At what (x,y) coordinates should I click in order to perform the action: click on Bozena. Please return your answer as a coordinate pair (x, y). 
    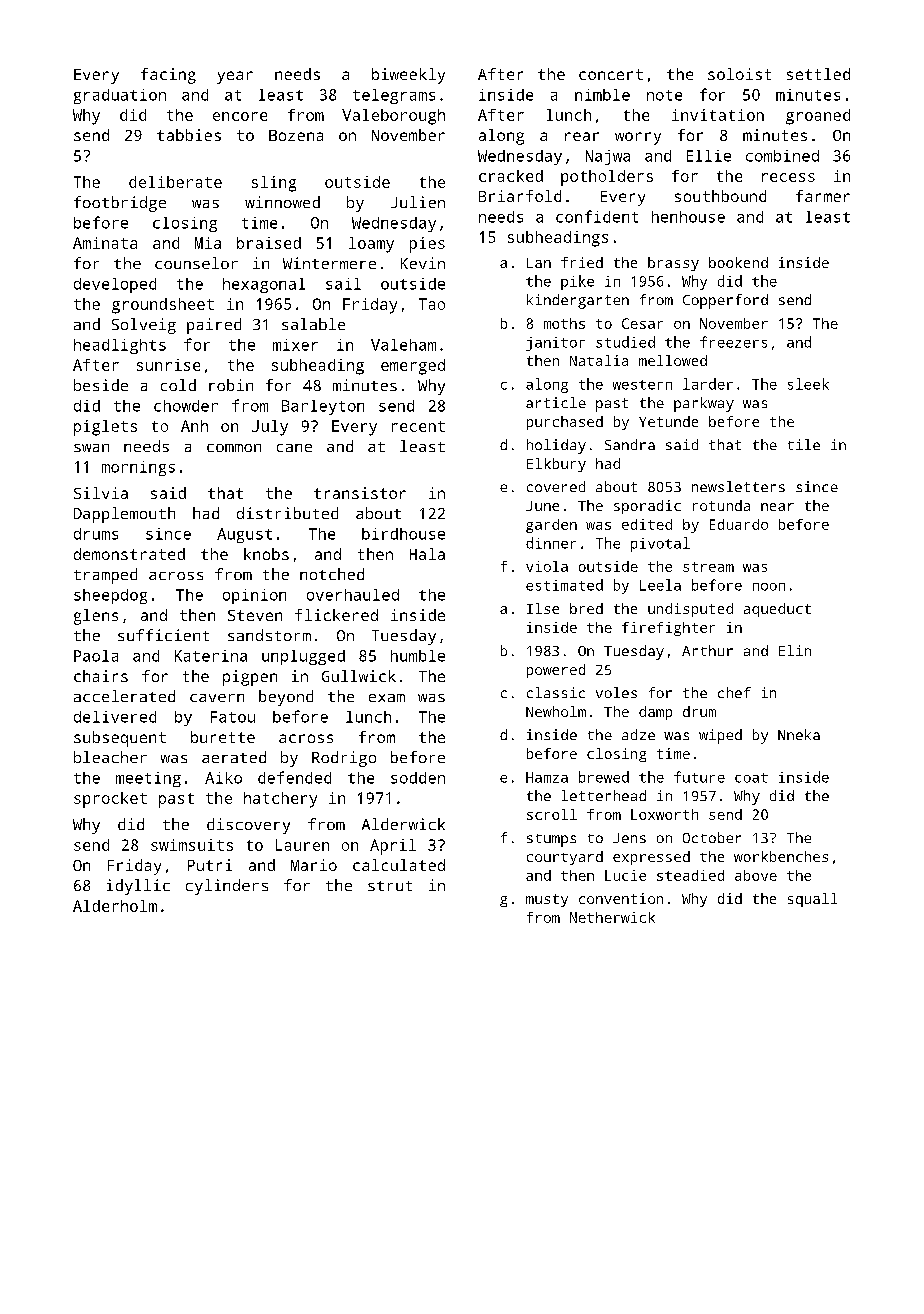
    Looking at the image, I should click on (296, 135).
